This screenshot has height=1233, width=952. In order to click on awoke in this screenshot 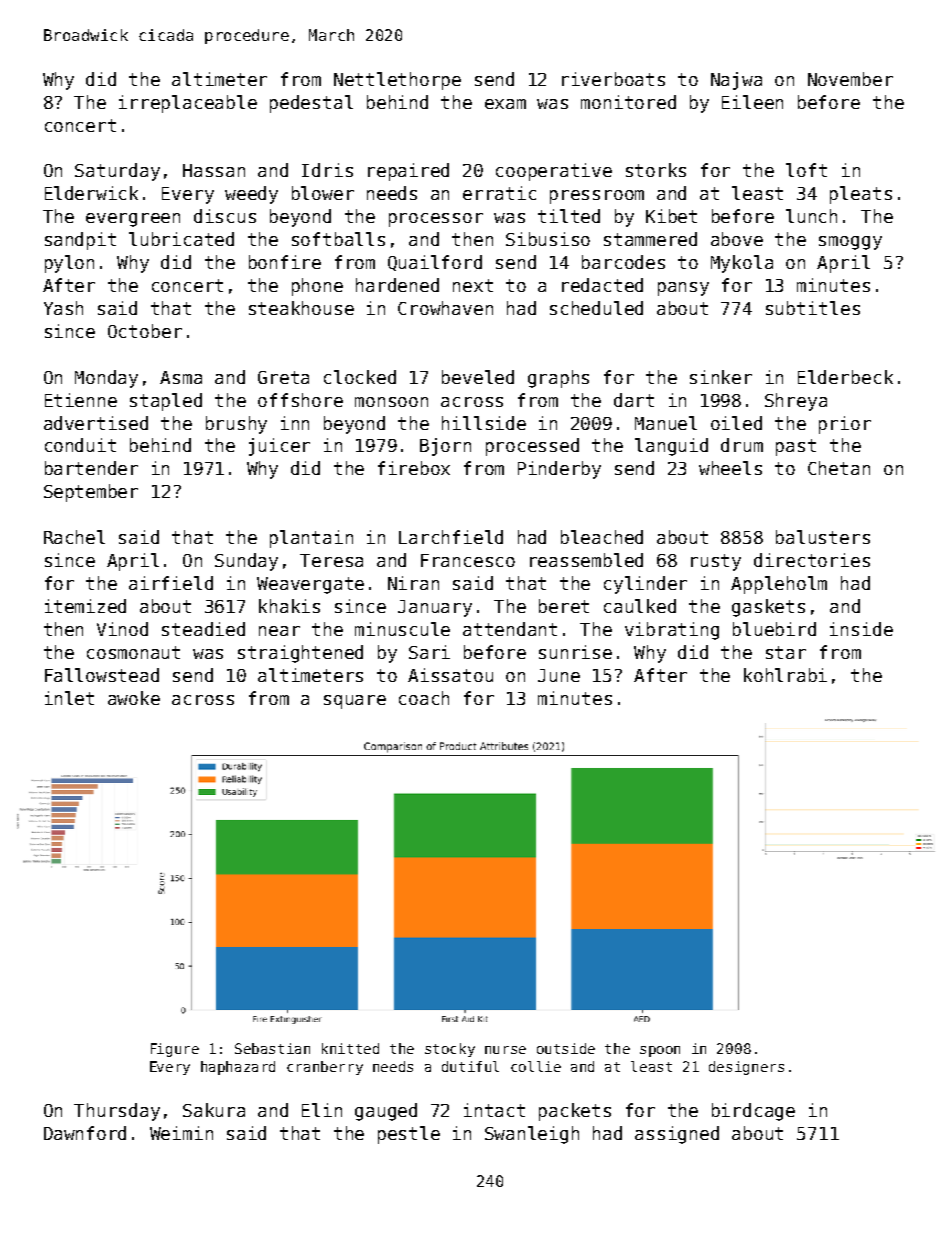, I will do `click(134, 698)`.
